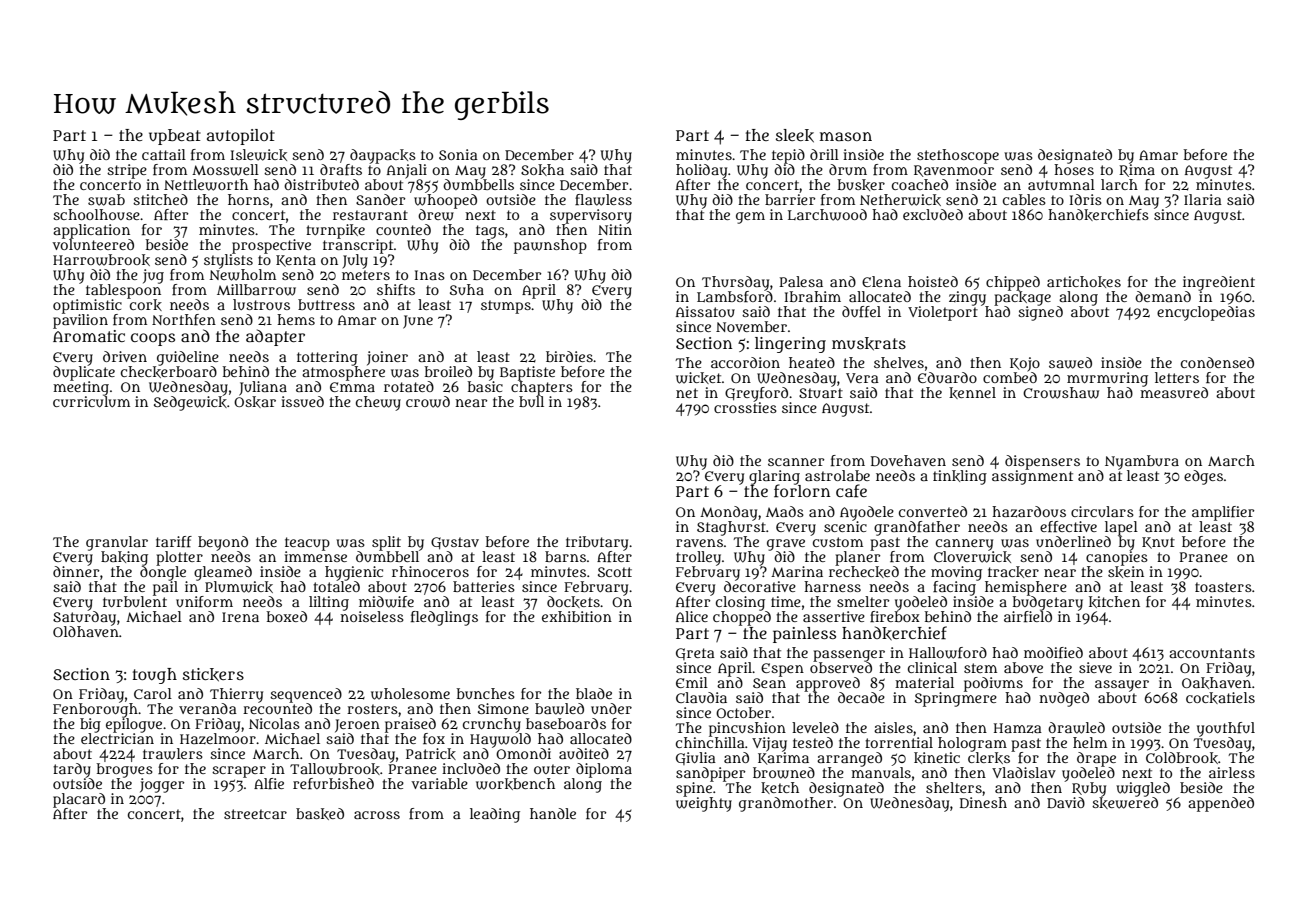  I want to click on stickers, so click(213, 675).
